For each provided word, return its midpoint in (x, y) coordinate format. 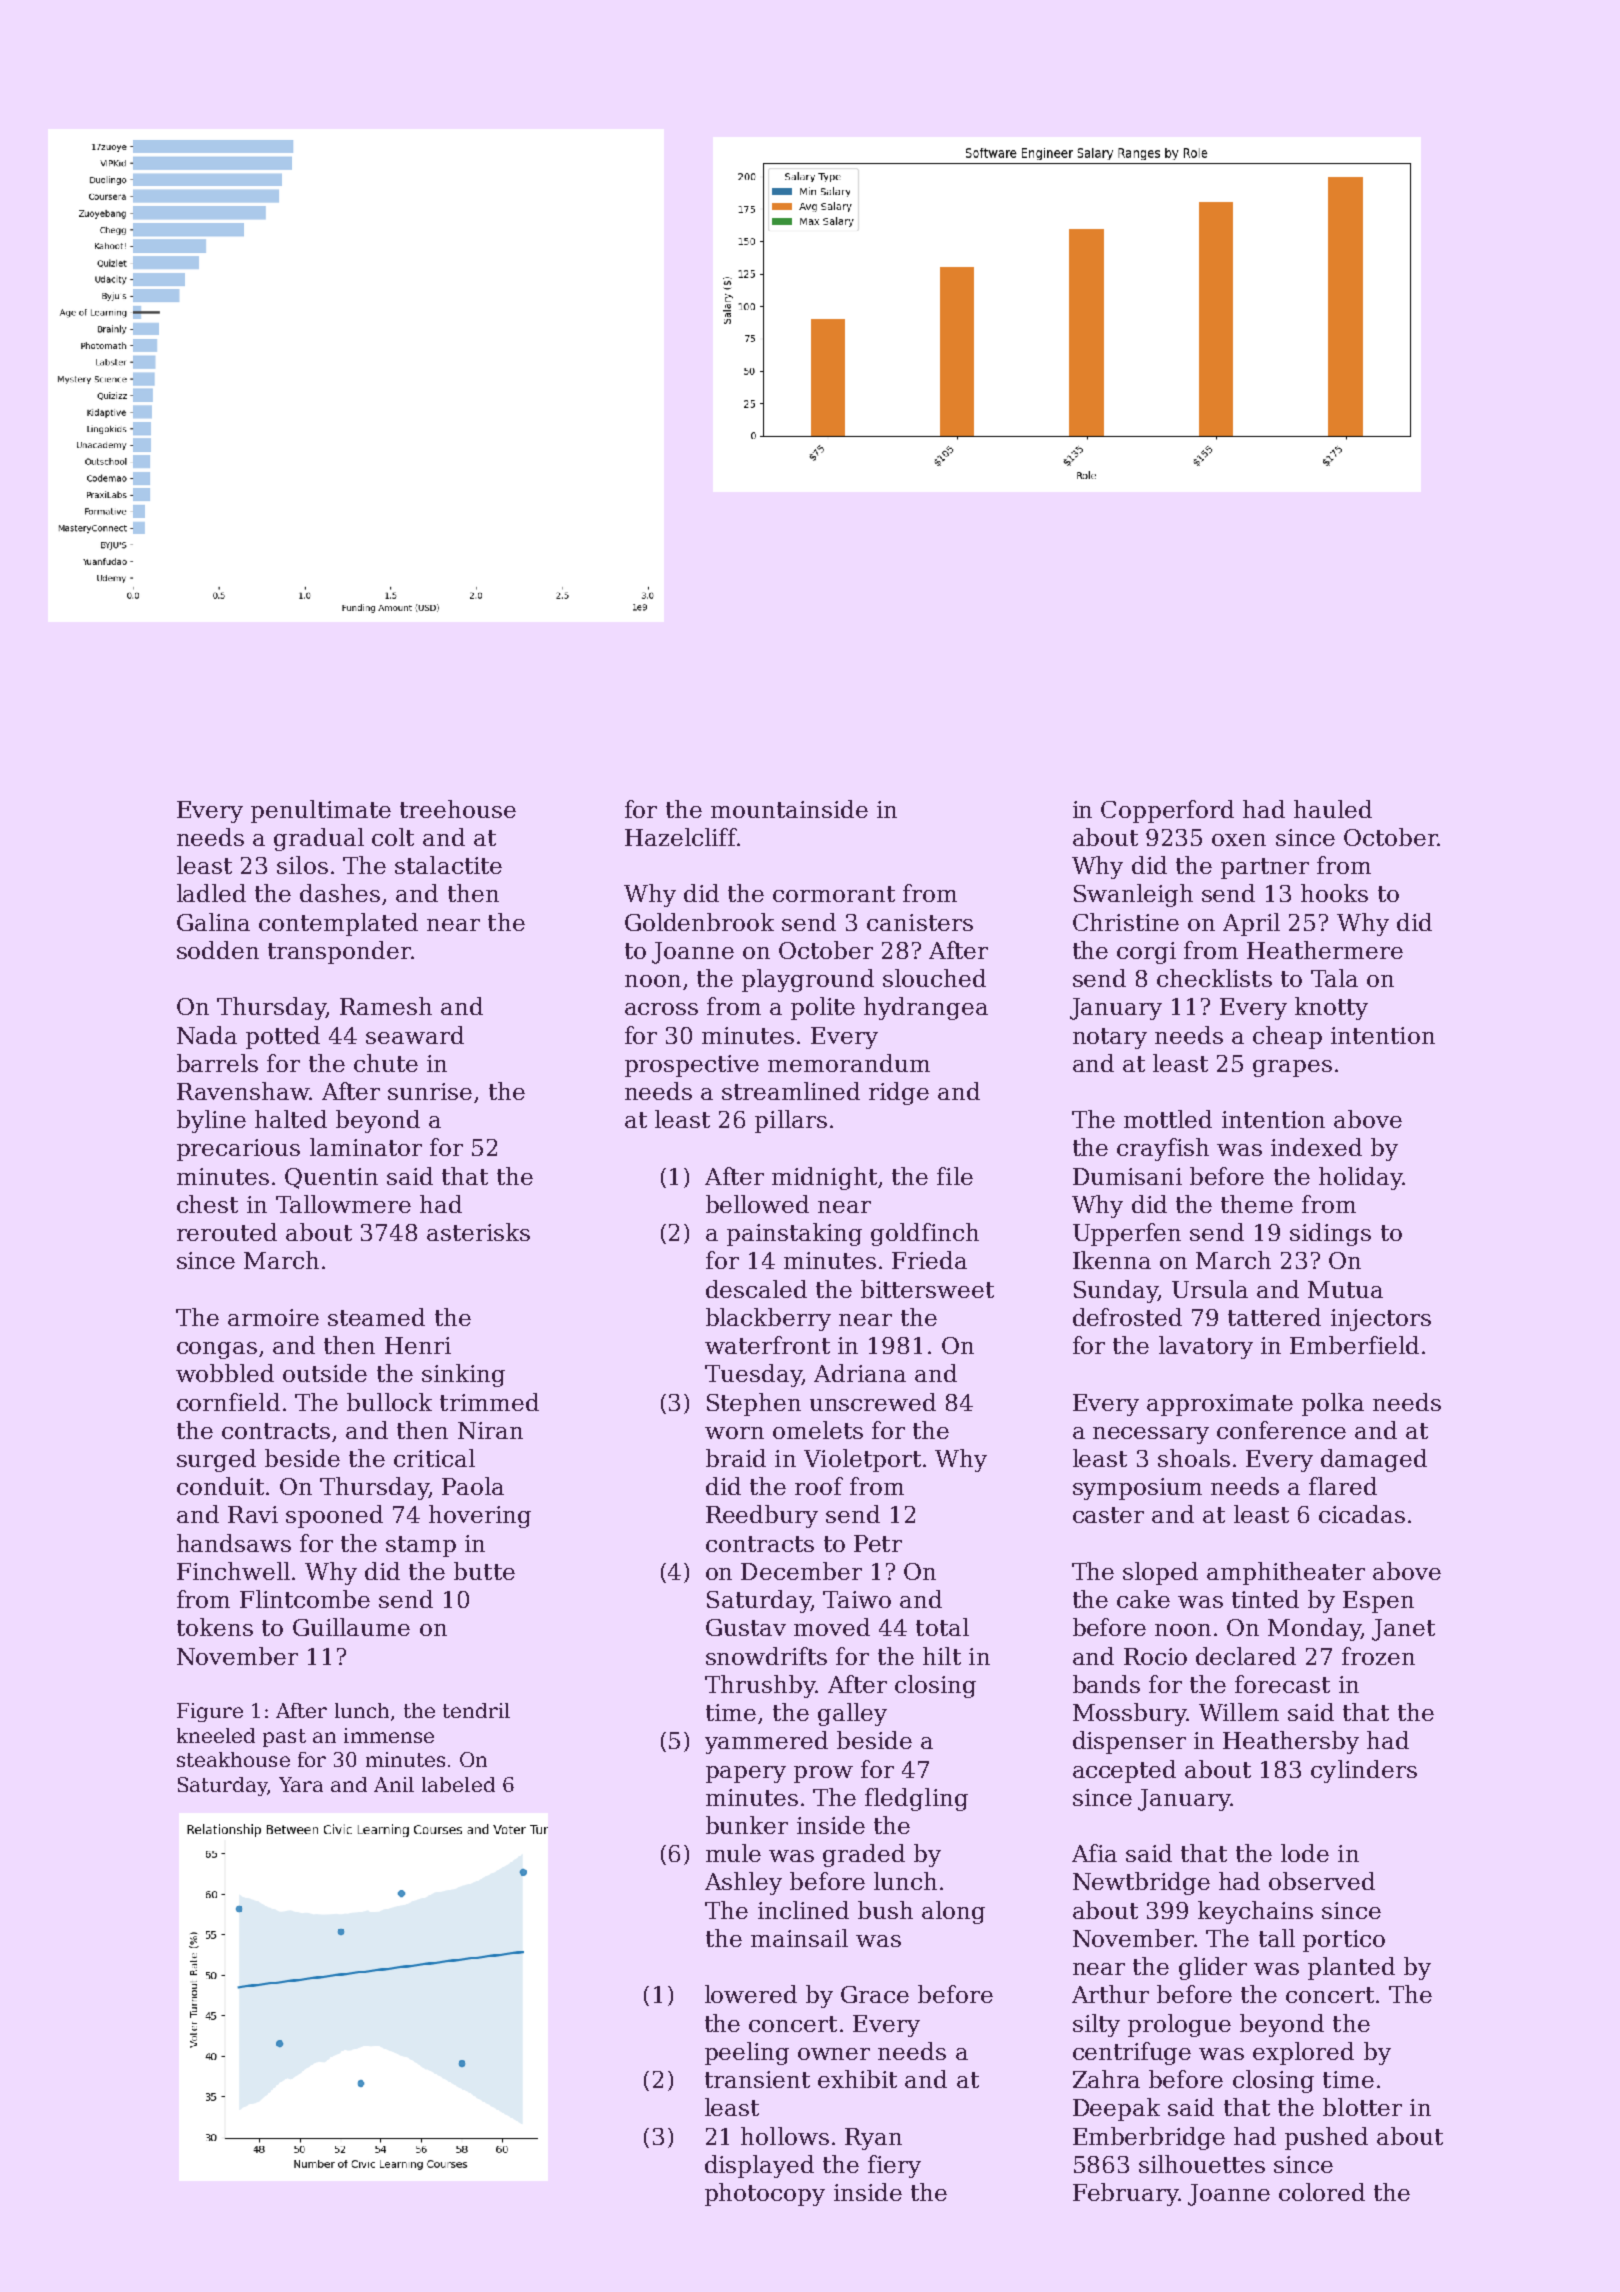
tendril (476, 1710)
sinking (463, 1375)
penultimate (321, 811)
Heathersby (1291, 1742)
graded (864, 1855)
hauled (1333, 809)
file (955, 1176)
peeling (747, 2053)
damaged (1374, 1460)
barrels (217, 1063)
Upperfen (1127, 1234)
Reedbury (762, 1516)
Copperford (1167, 811)
